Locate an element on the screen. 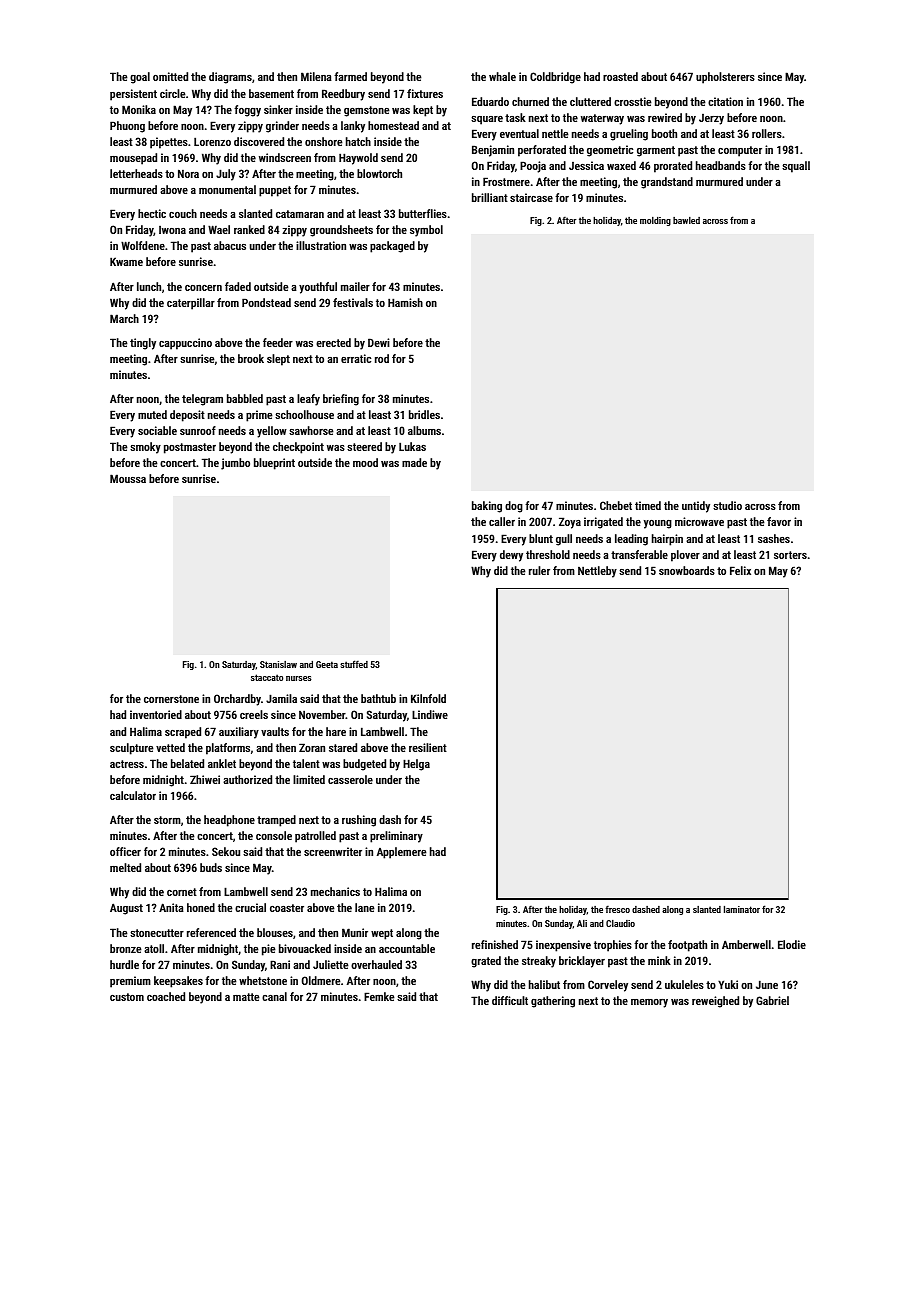  stuffed is located at coordinates (354, 664).
